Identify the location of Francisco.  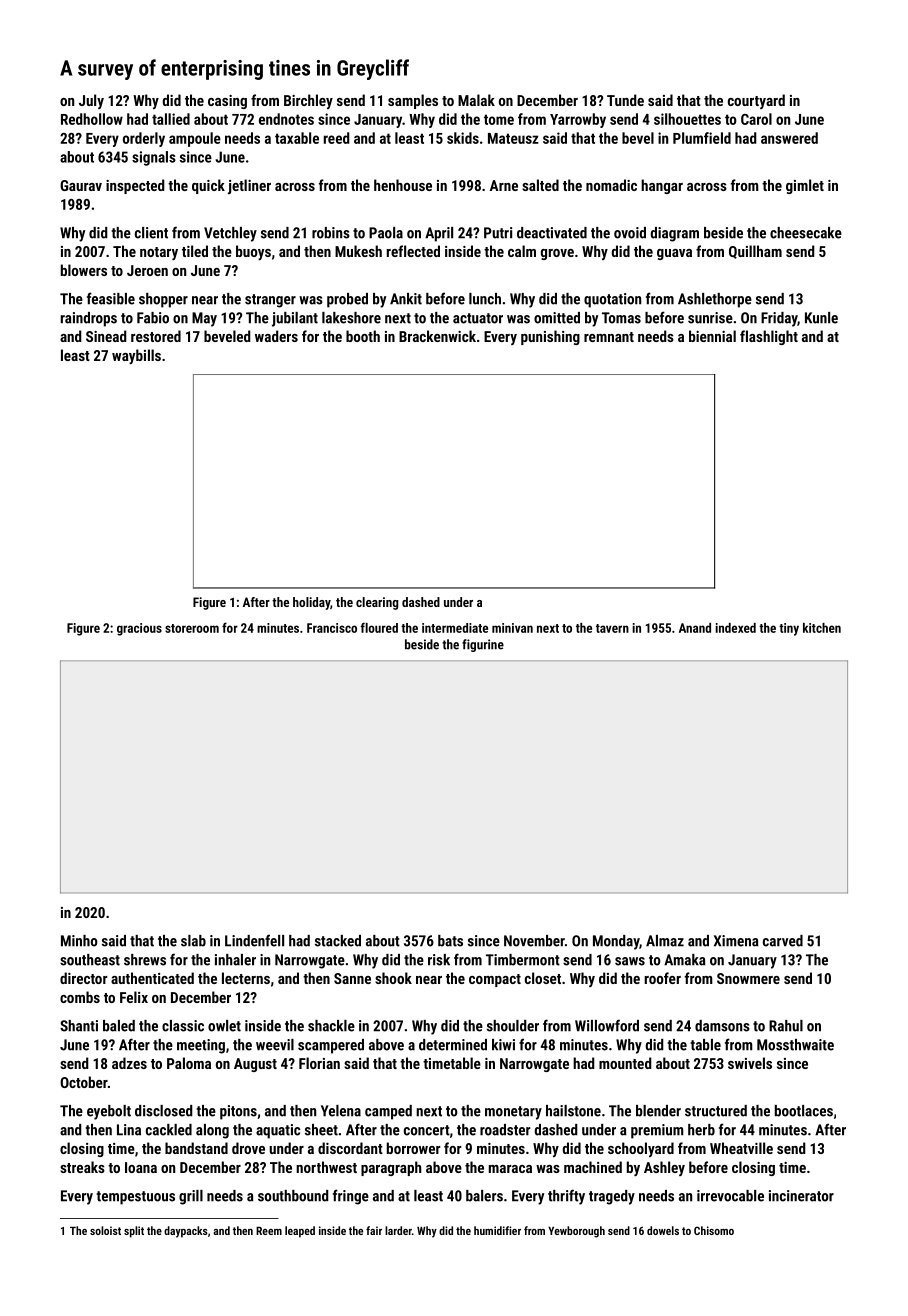
(332, 628).
